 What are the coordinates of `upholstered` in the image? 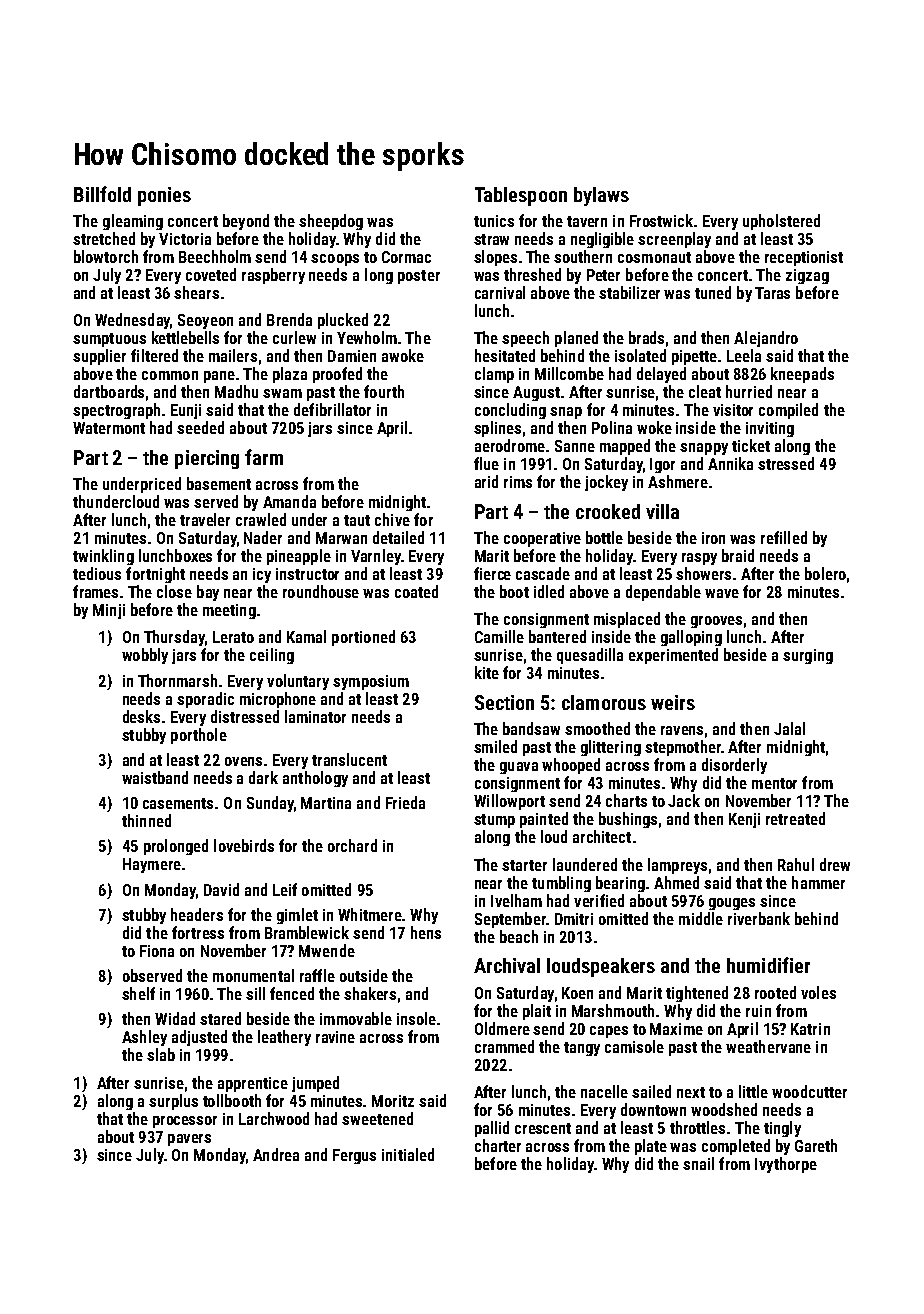 It's located at (781, 222).
